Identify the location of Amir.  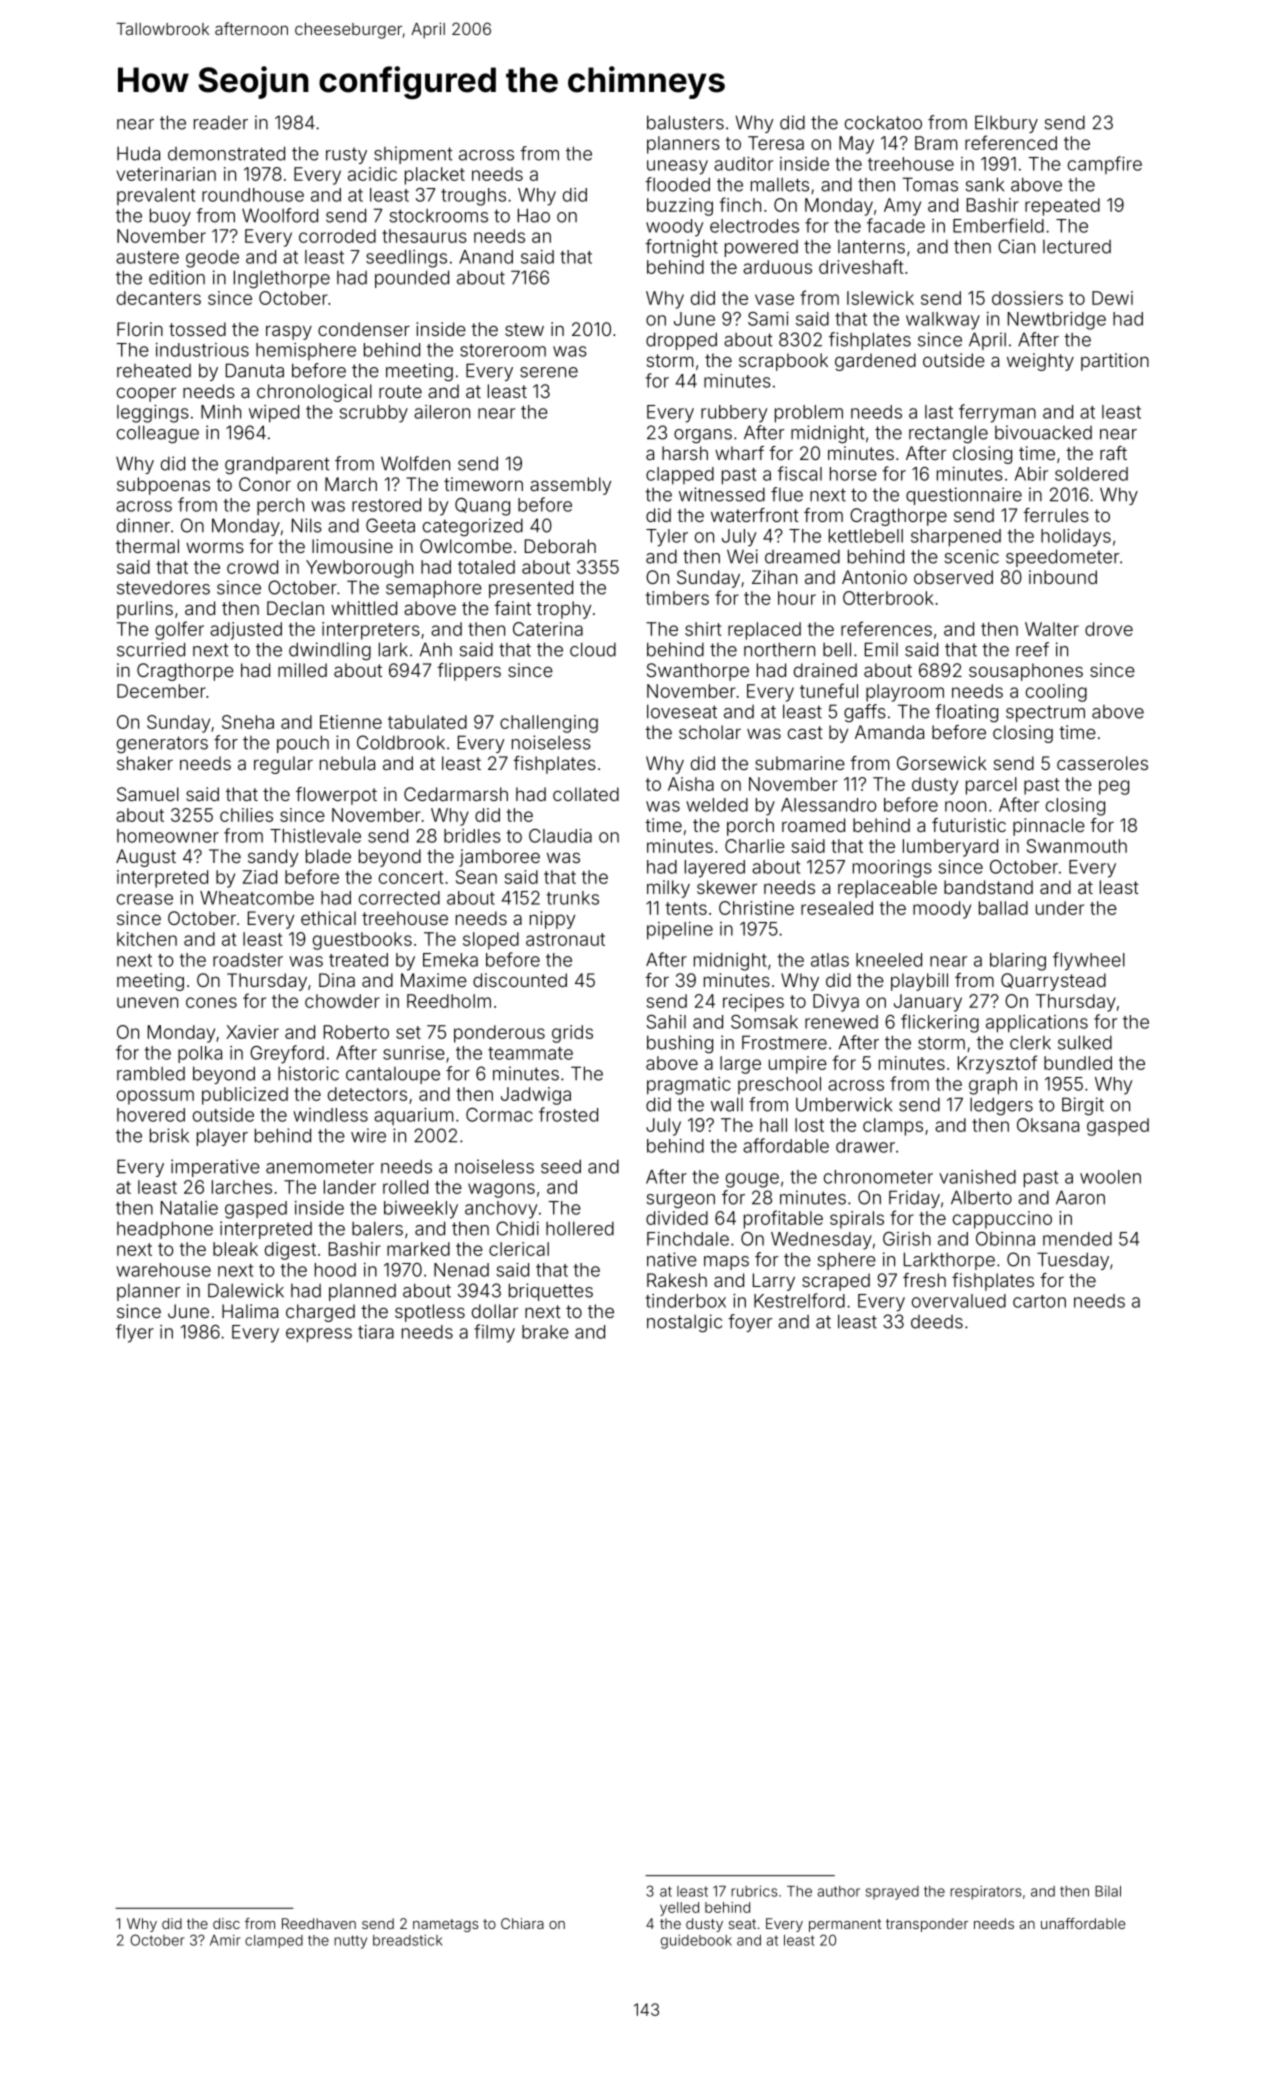
(225, 1940).
